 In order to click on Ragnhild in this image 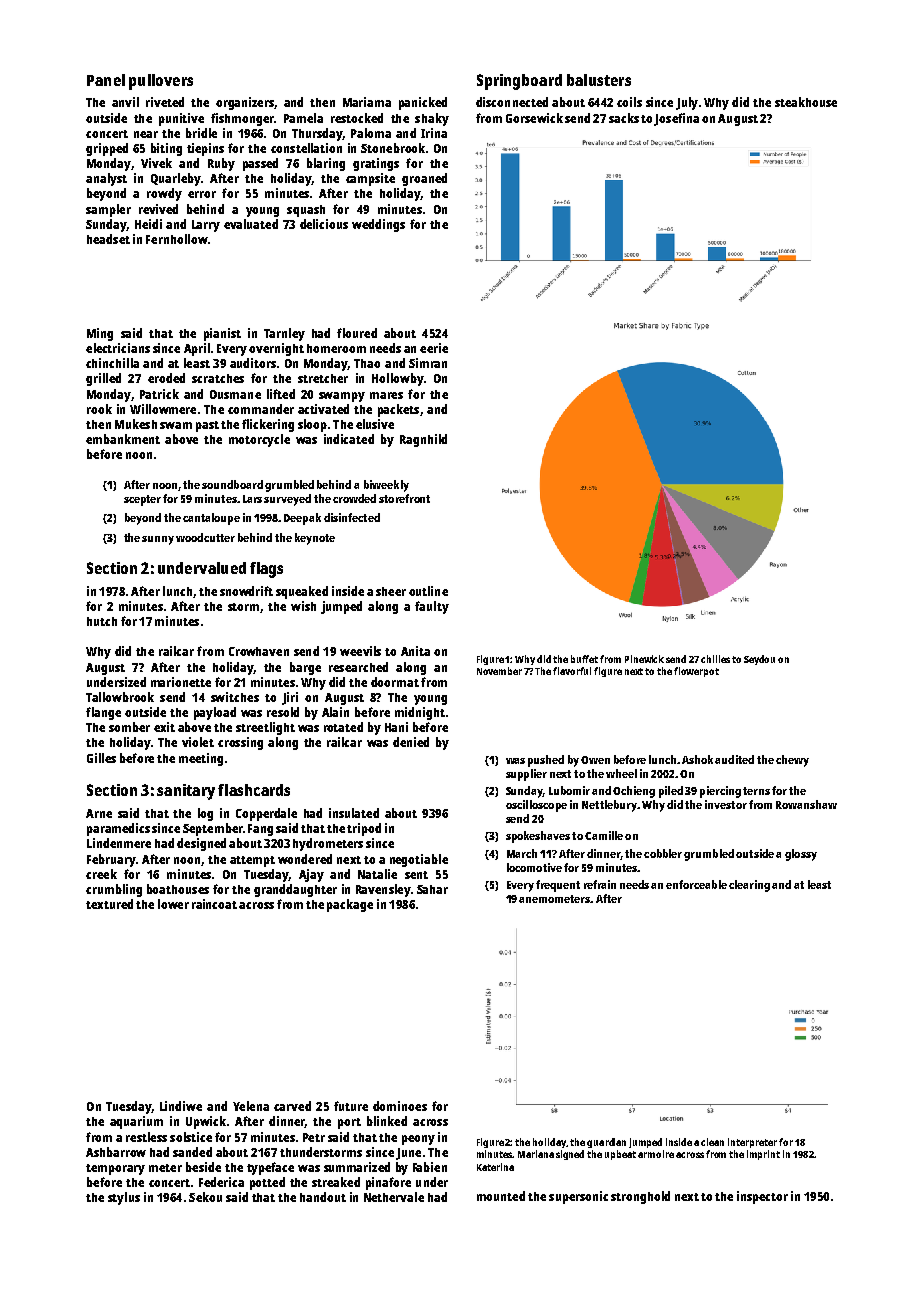, I will do `click(423, 440)`.
